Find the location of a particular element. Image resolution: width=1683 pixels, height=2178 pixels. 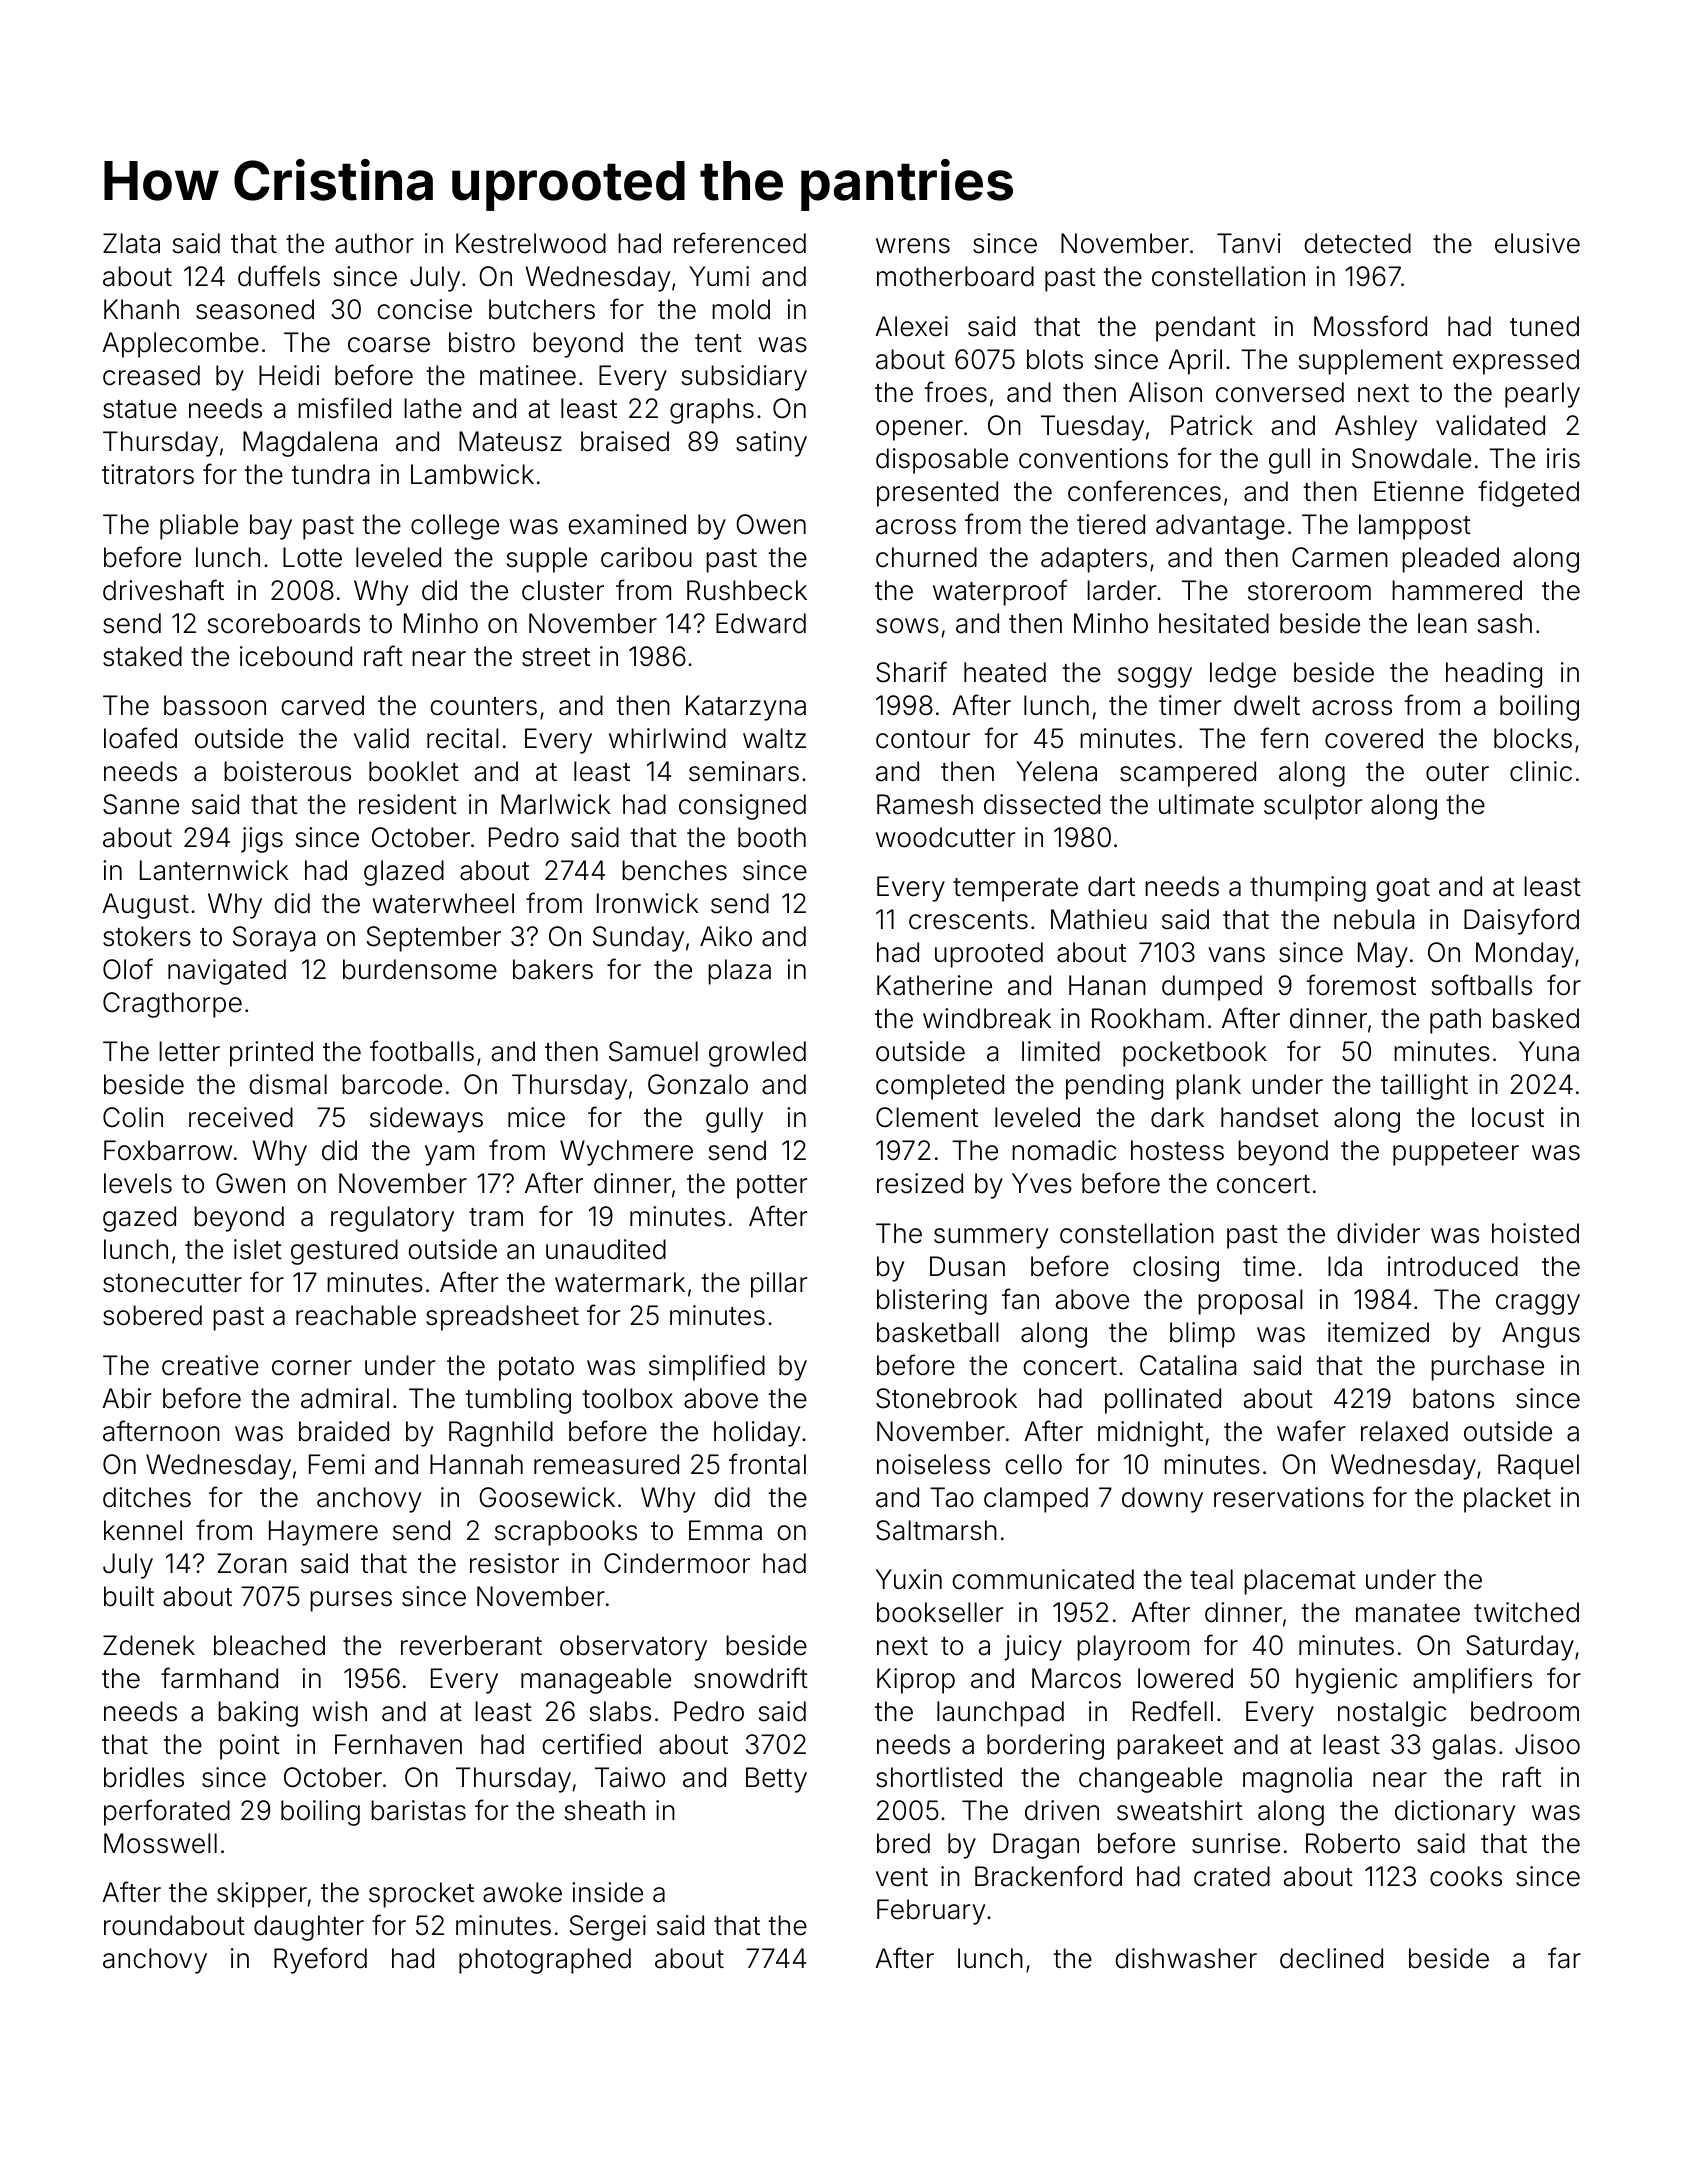

Ashley is located at coordinates (1376, 428).
